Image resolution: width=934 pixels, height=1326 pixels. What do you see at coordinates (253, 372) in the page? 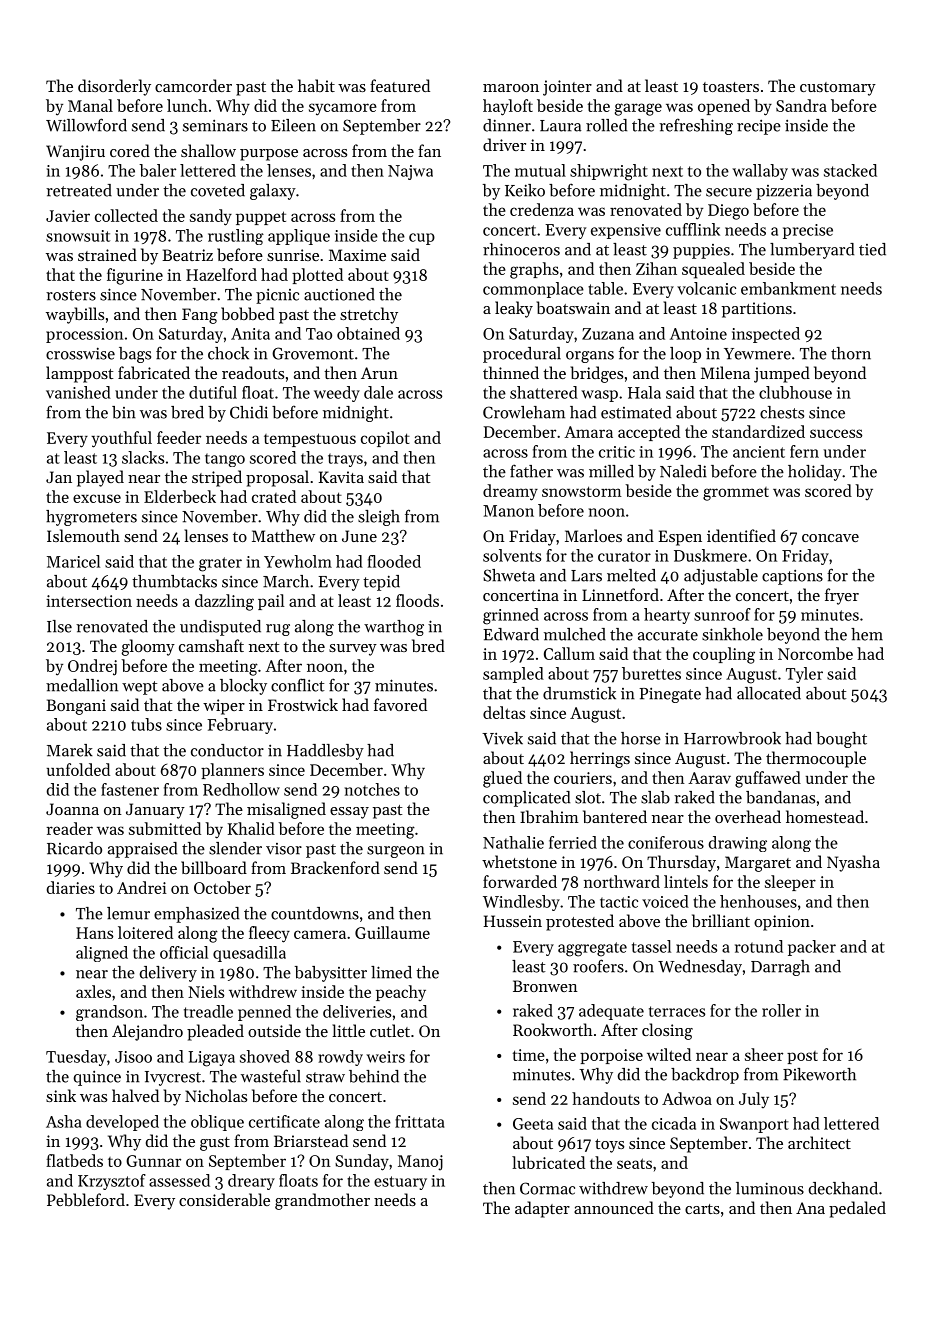
I see `readouts` at bounding box center [253, 372].
